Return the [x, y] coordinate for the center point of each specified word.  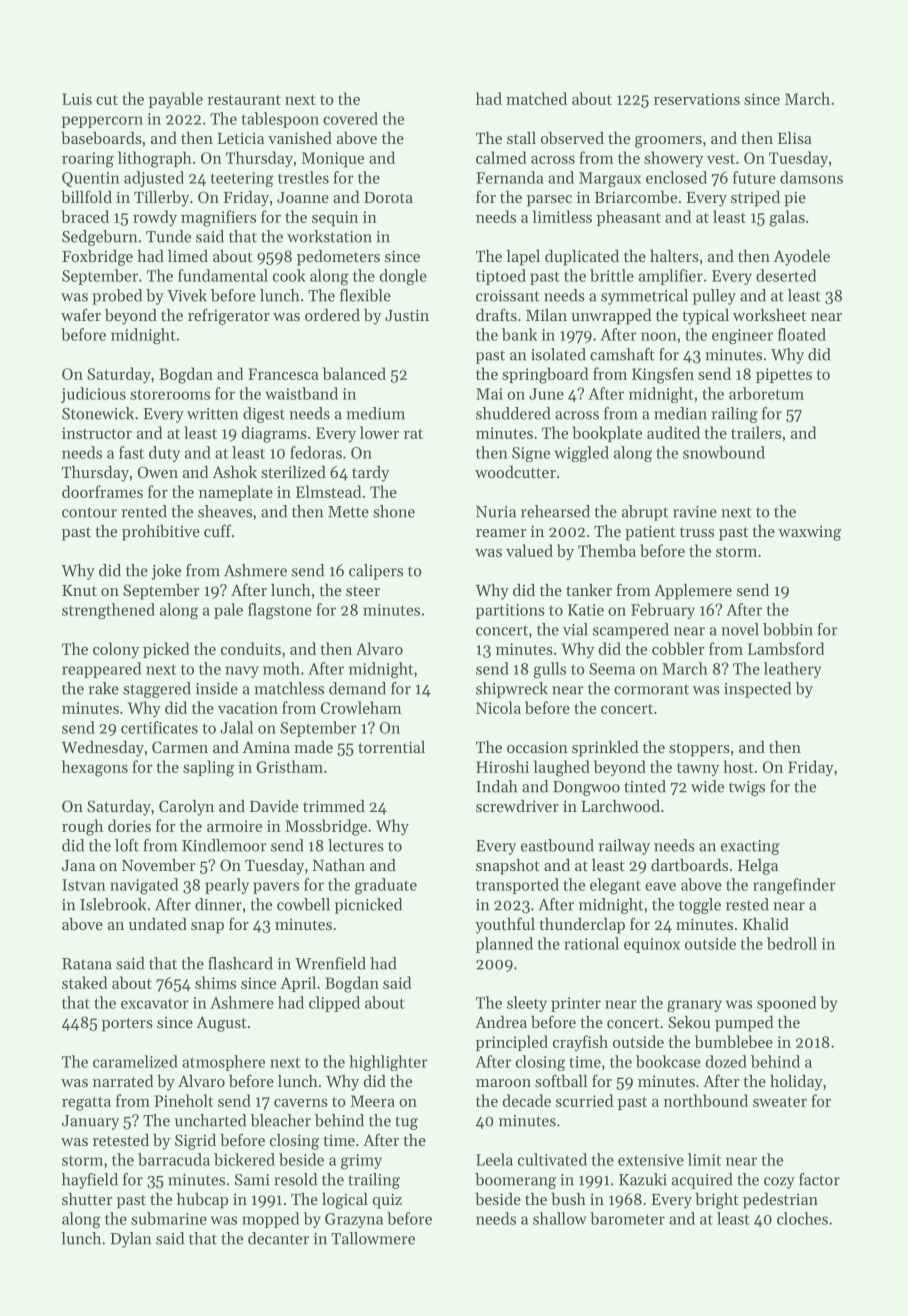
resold [295, 1179]
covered [350, 118]
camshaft [622, 354]
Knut [79, 590]
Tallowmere [373, 1238]
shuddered [513, 413]
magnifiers [218, 218]
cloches [802, 1218]
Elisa [795, 138]
